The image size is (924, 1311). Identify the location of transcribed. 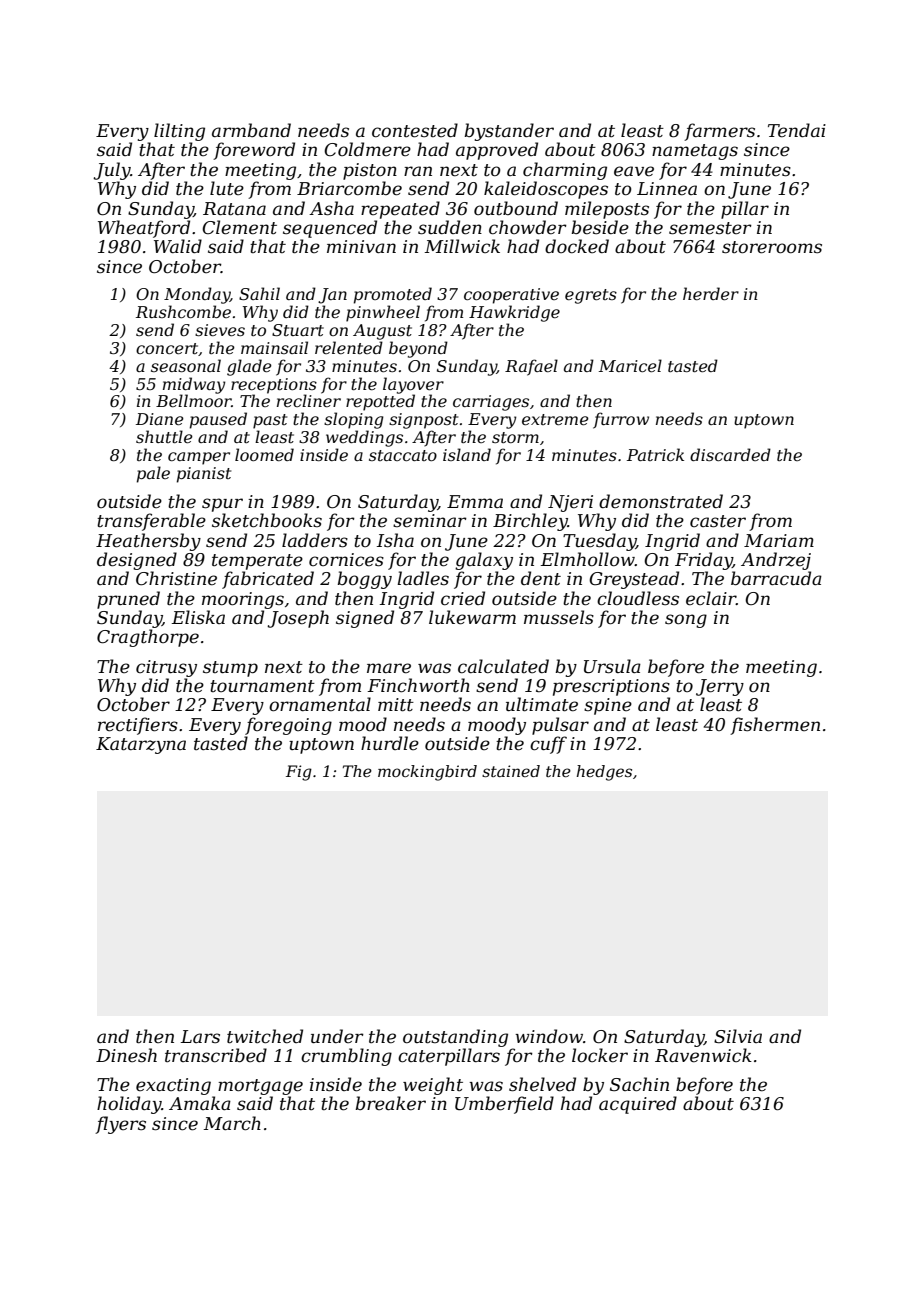
(216, 1055).
